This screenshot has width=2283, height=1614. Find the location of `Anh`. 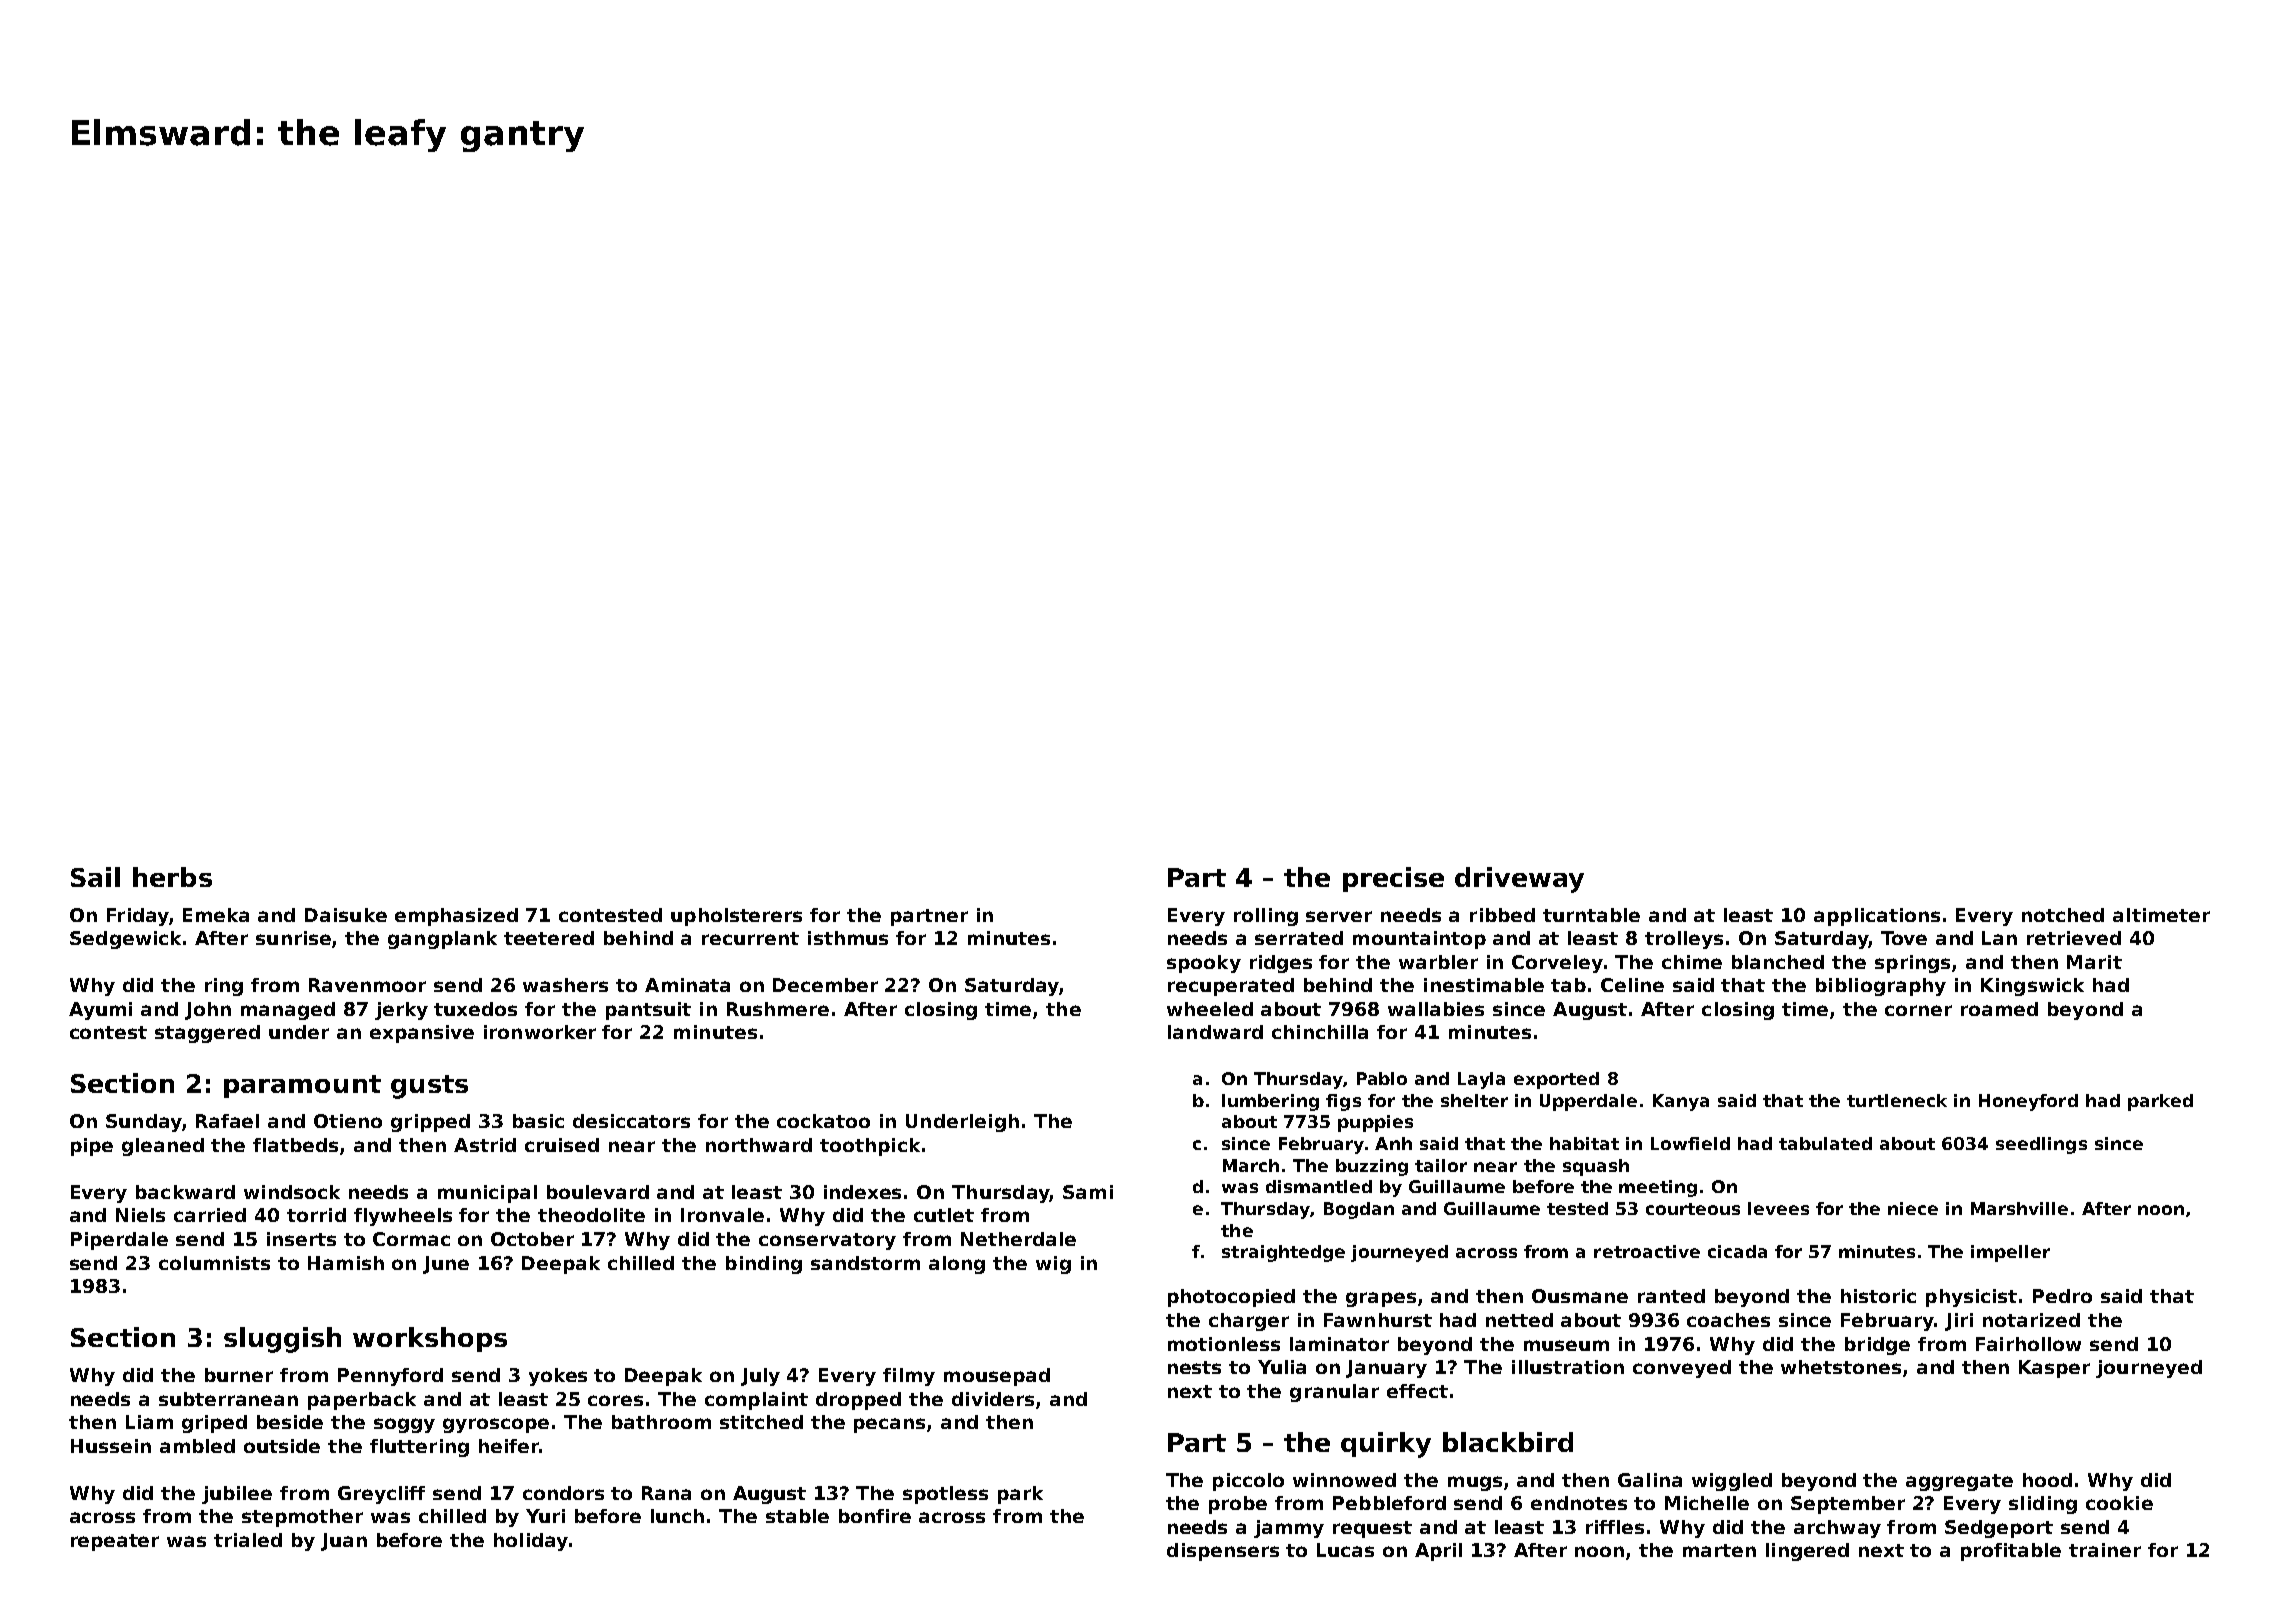

Anh is located at coordinates (1393, 1143).
